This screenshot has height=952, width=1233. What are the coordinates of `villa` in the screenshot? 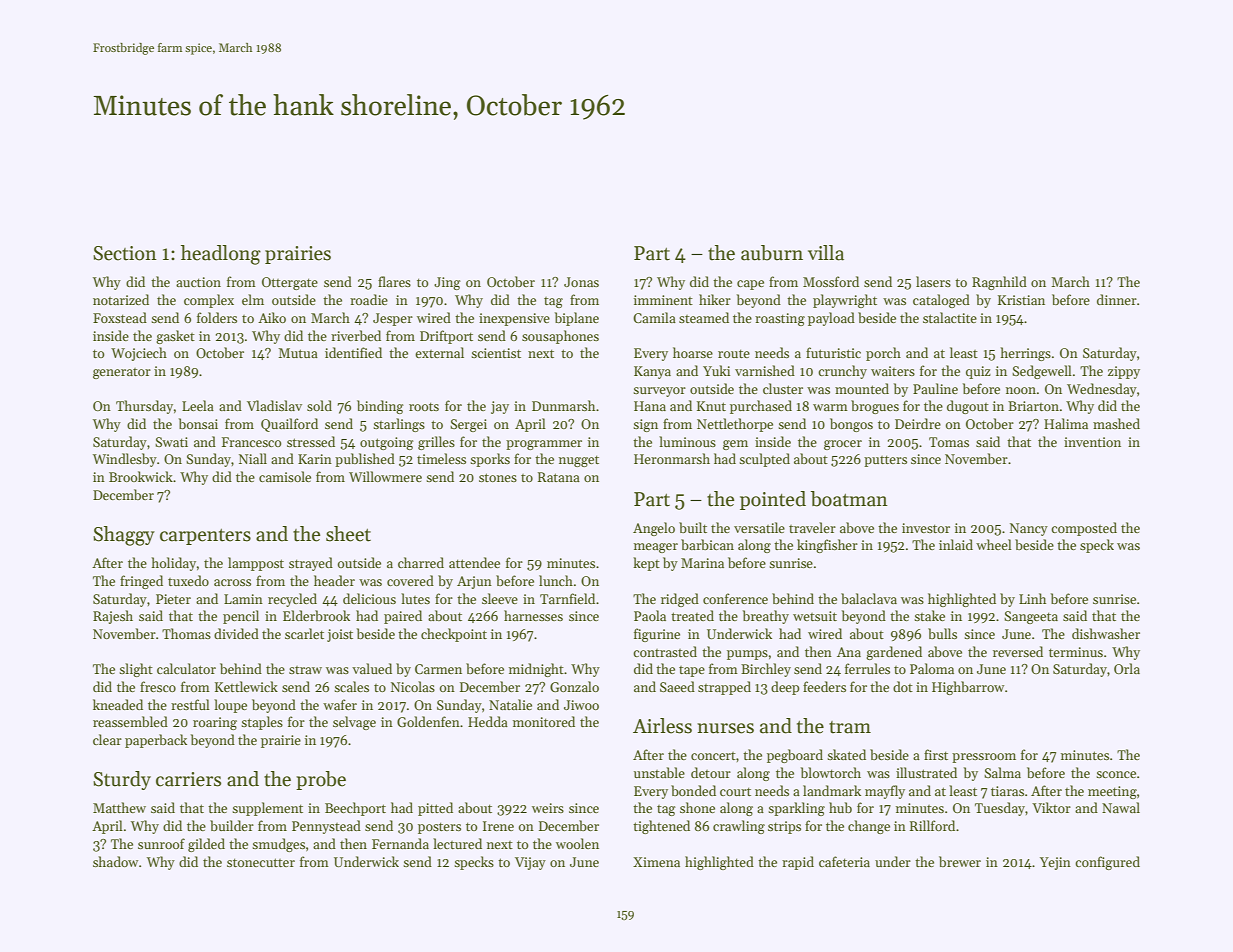 It's located at (826, 253).
